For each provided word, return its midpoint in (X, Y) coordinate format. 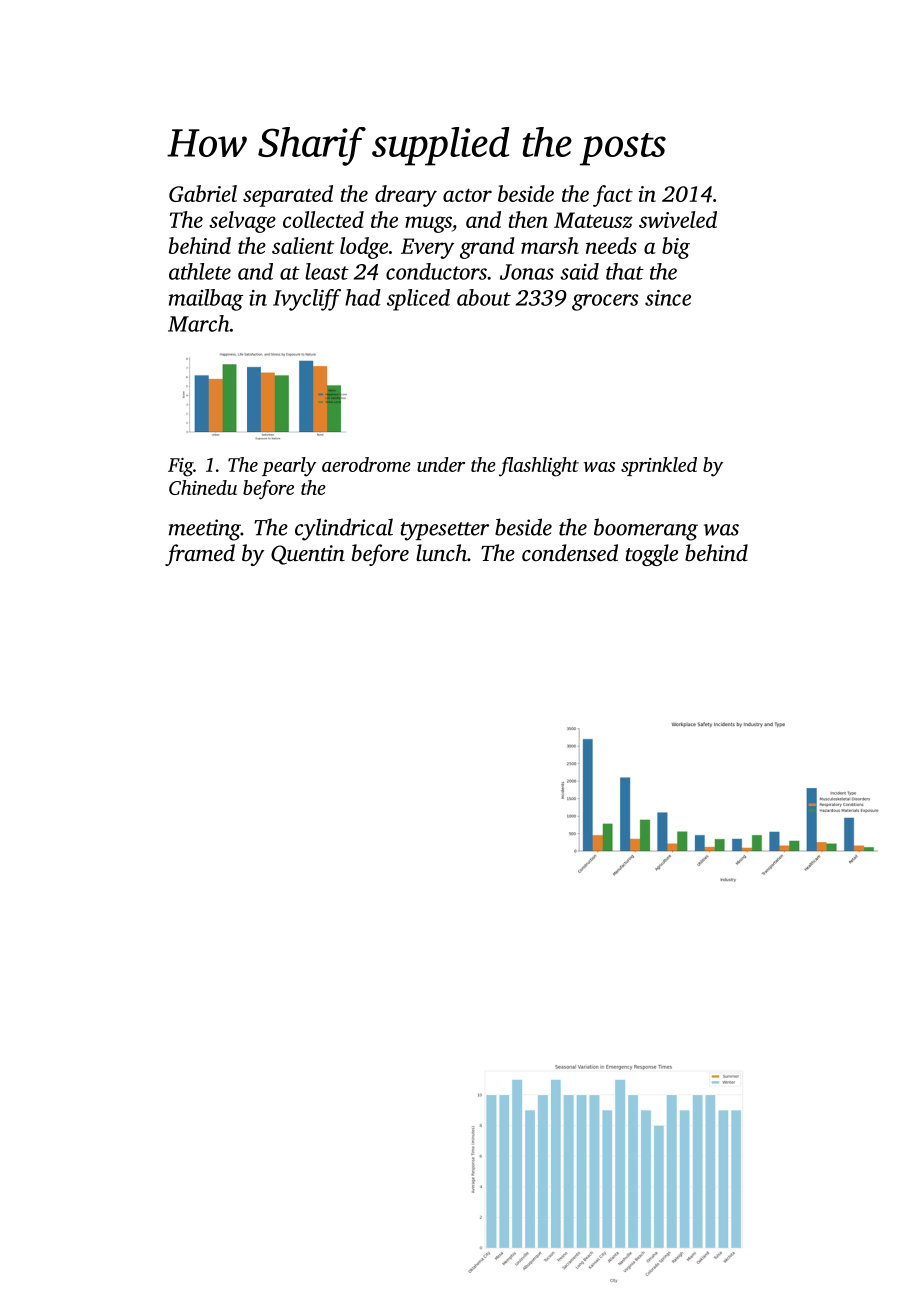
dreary (406, 196)
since (668, 298)
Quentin (308, 555)
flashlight (539, 467)
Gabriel (203, 193)
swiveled (678, 219)
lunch (441, 553)
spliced (418, 300)
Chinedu (203, 487)
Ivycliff (307, 300)
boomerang (646, 529)
